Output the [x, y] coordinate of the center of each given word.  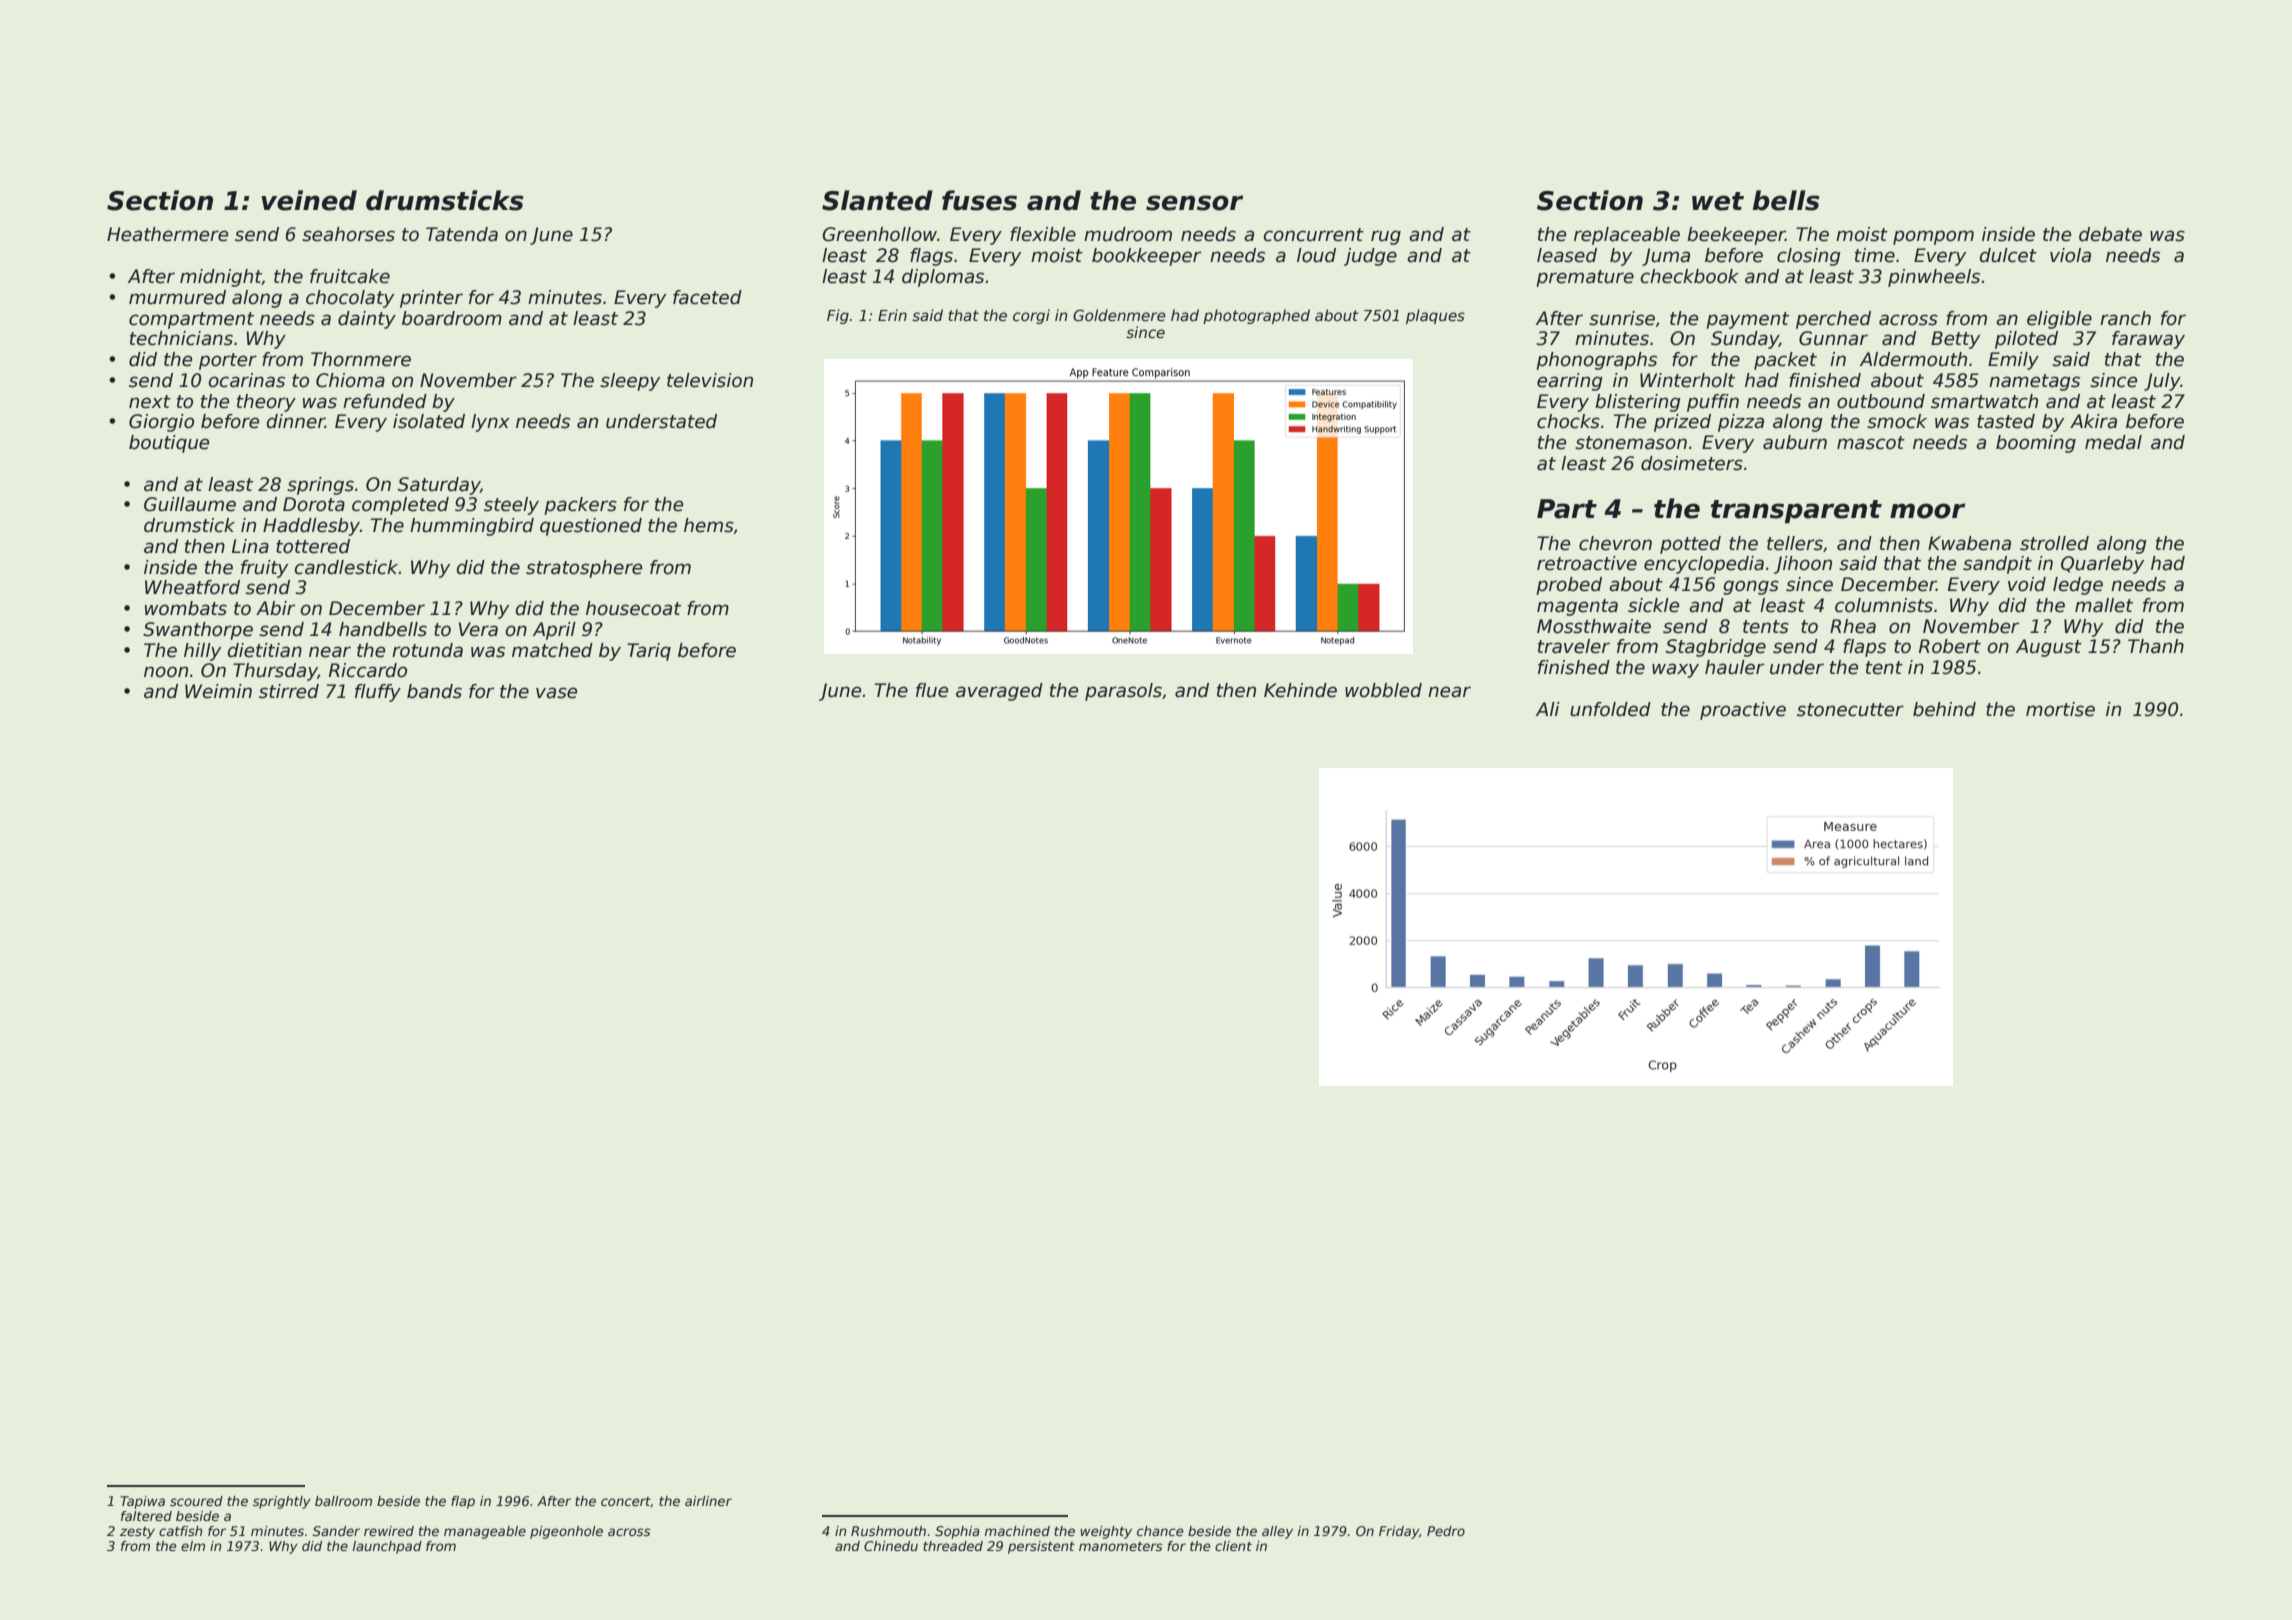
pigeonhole [566, 1532]
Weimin [218, 691]
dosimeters [1692, 463]
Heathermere [167, 234]
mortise [2060, 709]
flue [932, 690]
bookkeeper [1146, 257]
